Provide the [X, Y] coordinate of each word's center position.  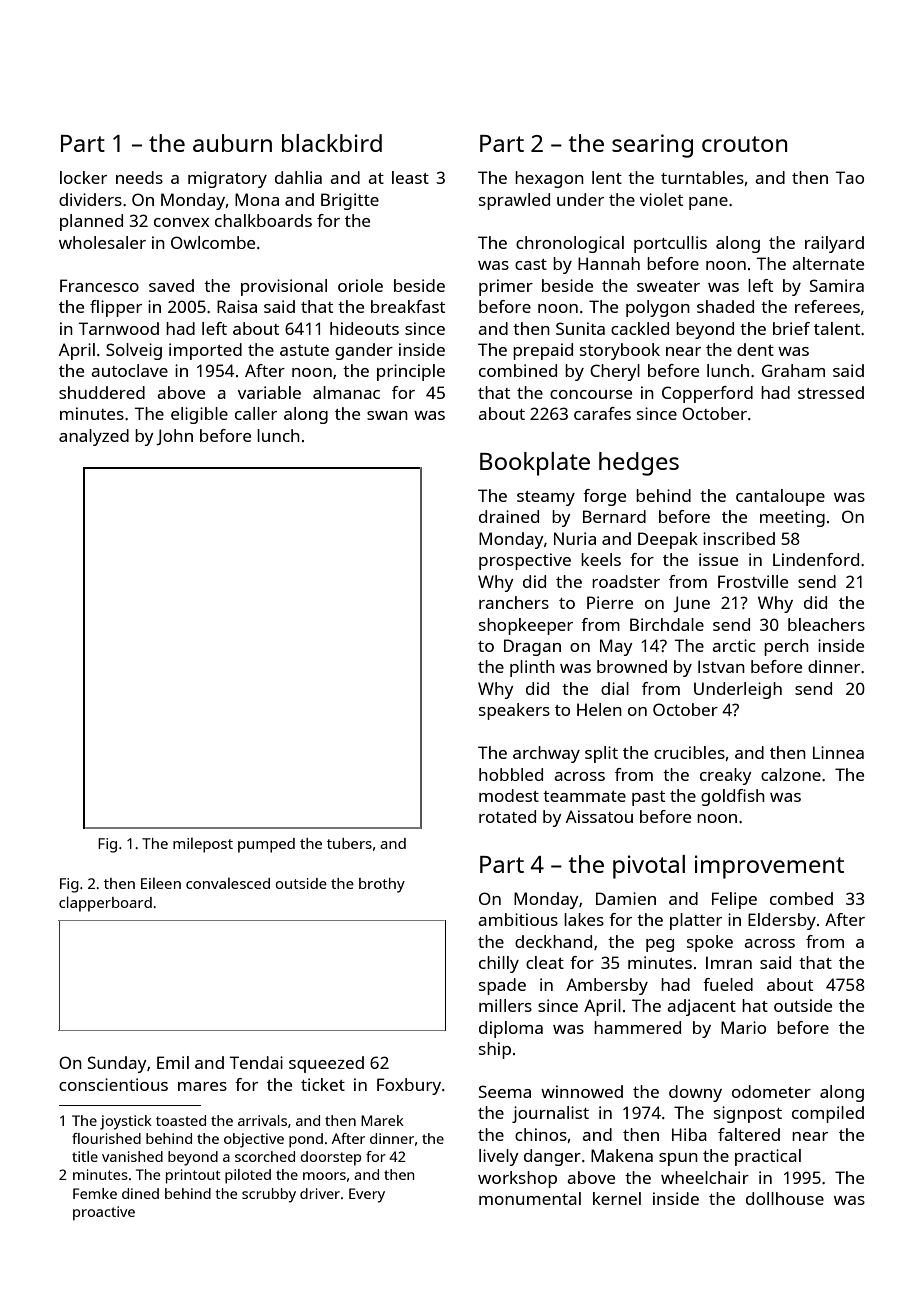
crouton [744, 144]
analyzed [94, 437]
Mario [743, 1027]
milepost [203, 845]
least [410, 177]
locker [83, 177]
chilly [499, 964]
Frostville [753, 581]
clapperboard [105, 904]
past [648, 798]
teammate [584, 796]
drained [509, 516]
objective [254, 1140]
